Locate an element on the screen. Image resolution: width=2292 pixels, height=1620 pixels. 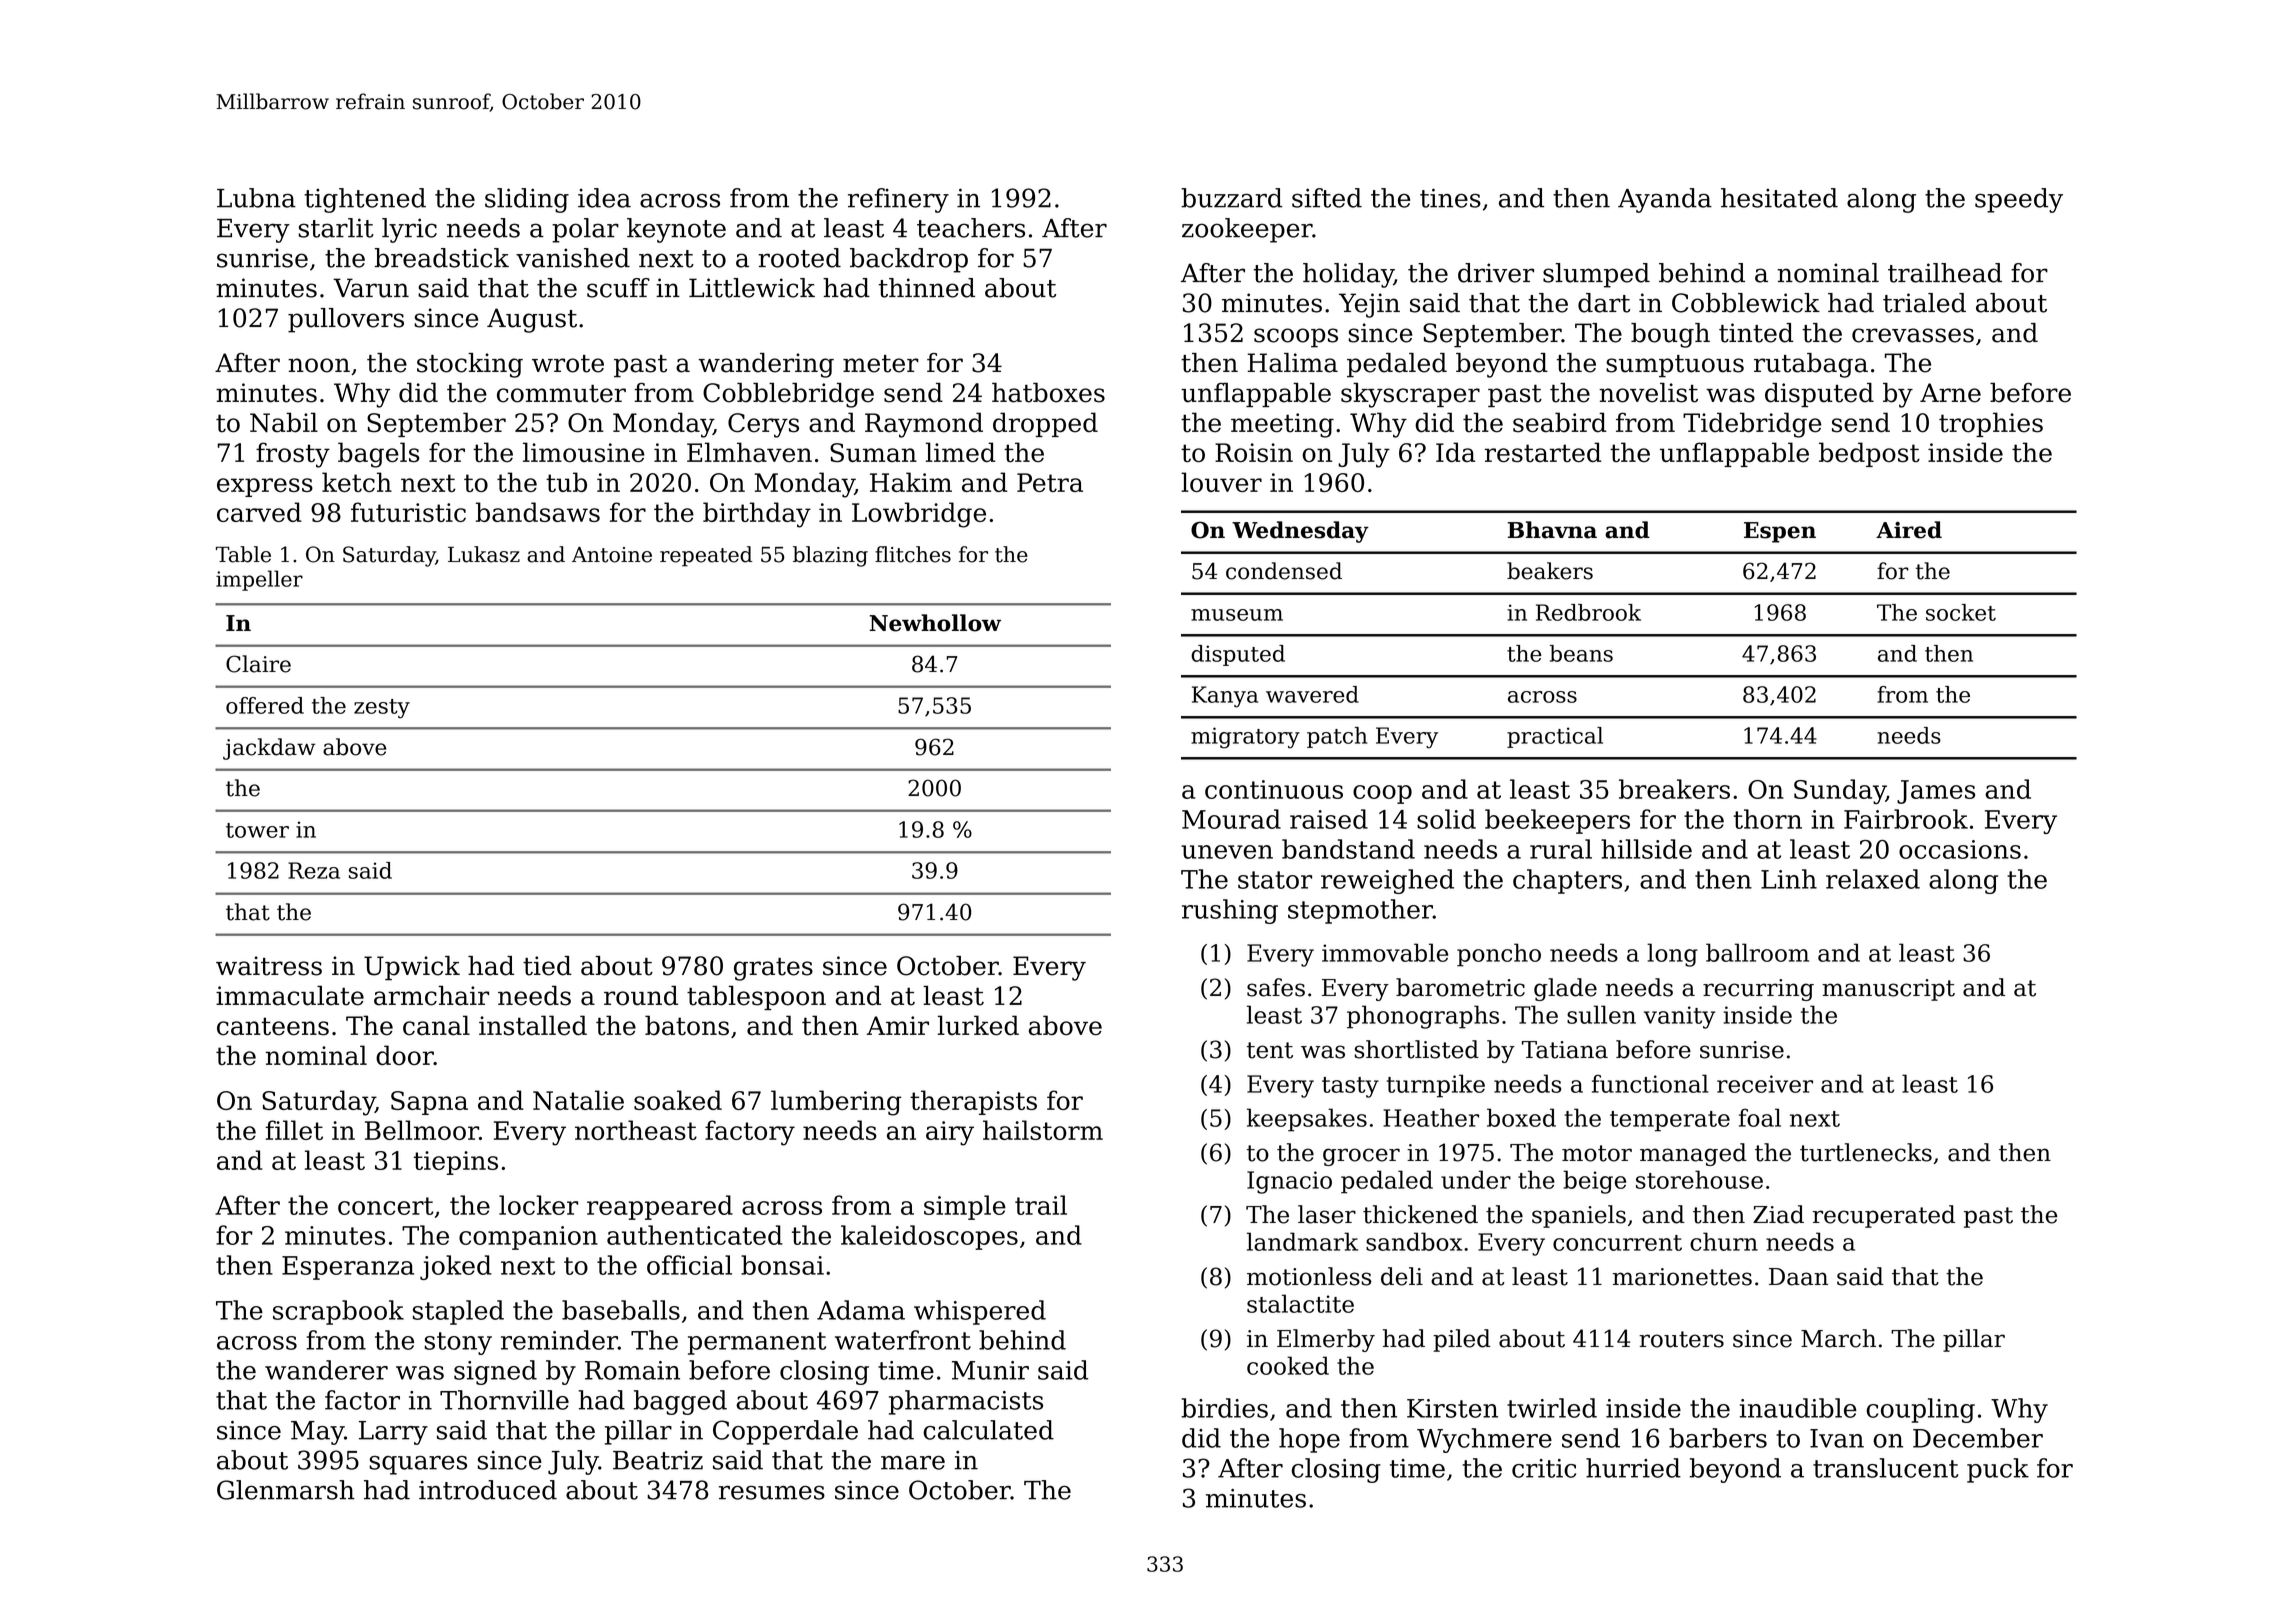
repeated is located at coordinates (706, 556).
